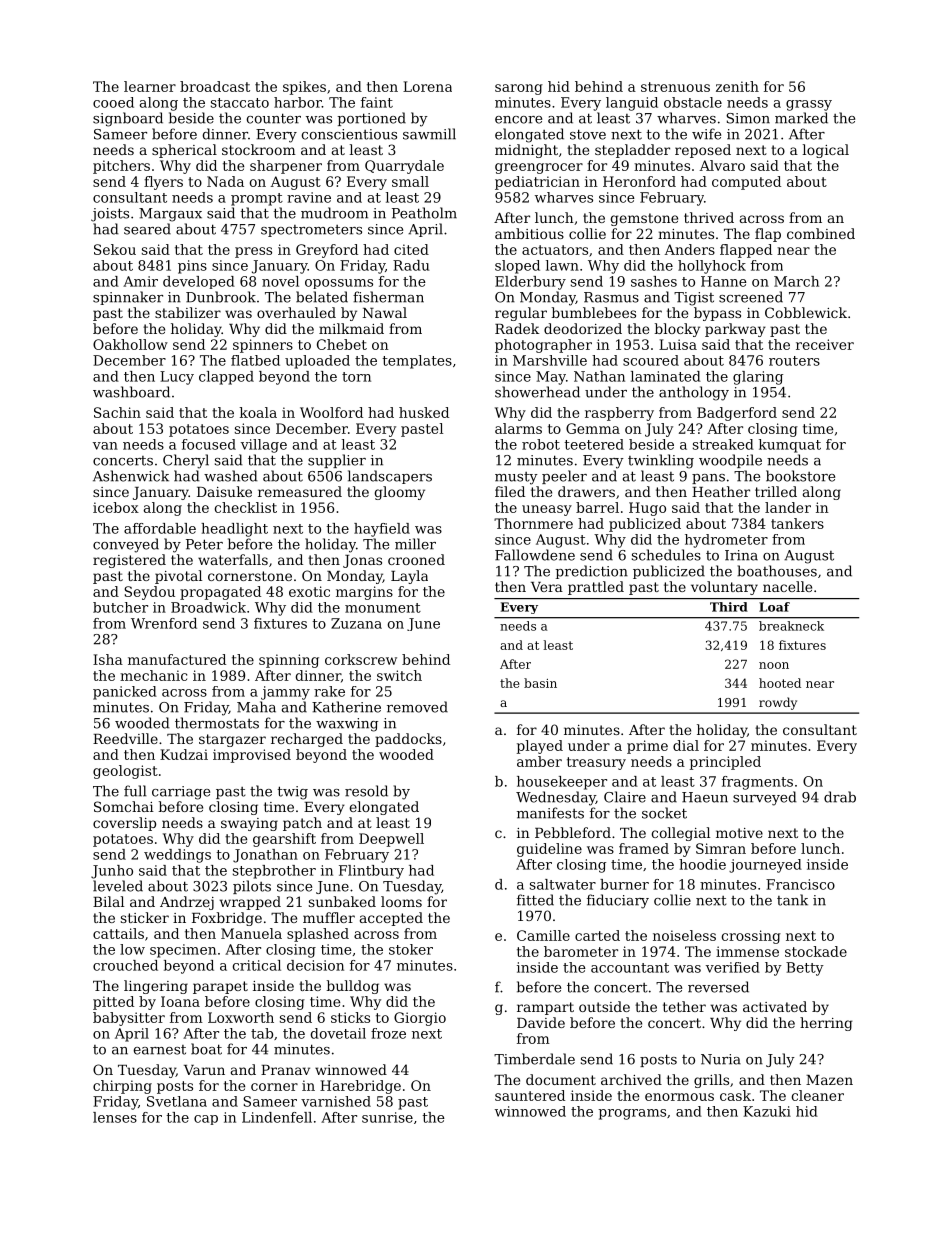 The image size is (952, 1233). I want to click on Davide, so click(541, 1022).
